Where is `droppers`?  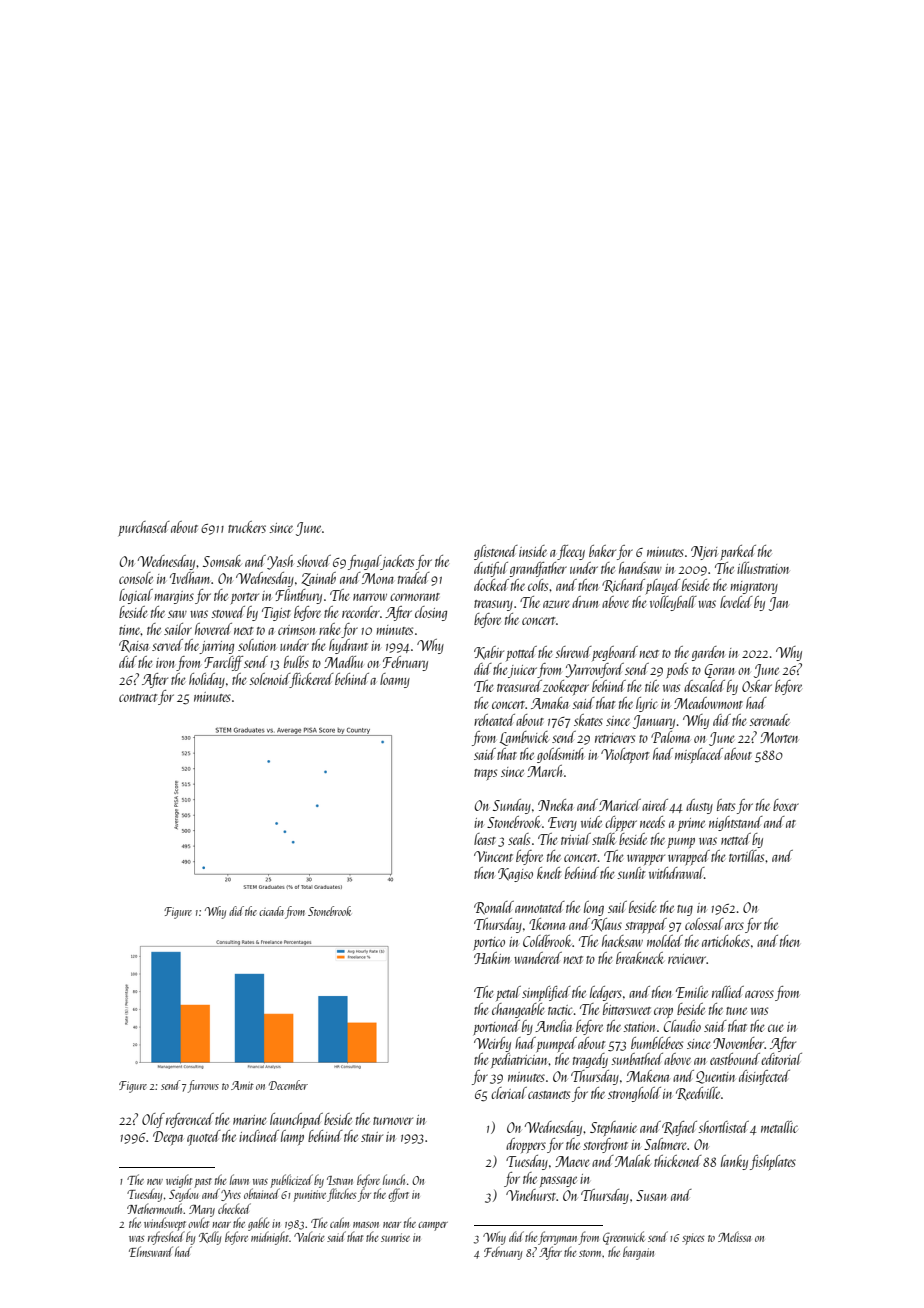
droppers is located at coordinates (526, 1145).
